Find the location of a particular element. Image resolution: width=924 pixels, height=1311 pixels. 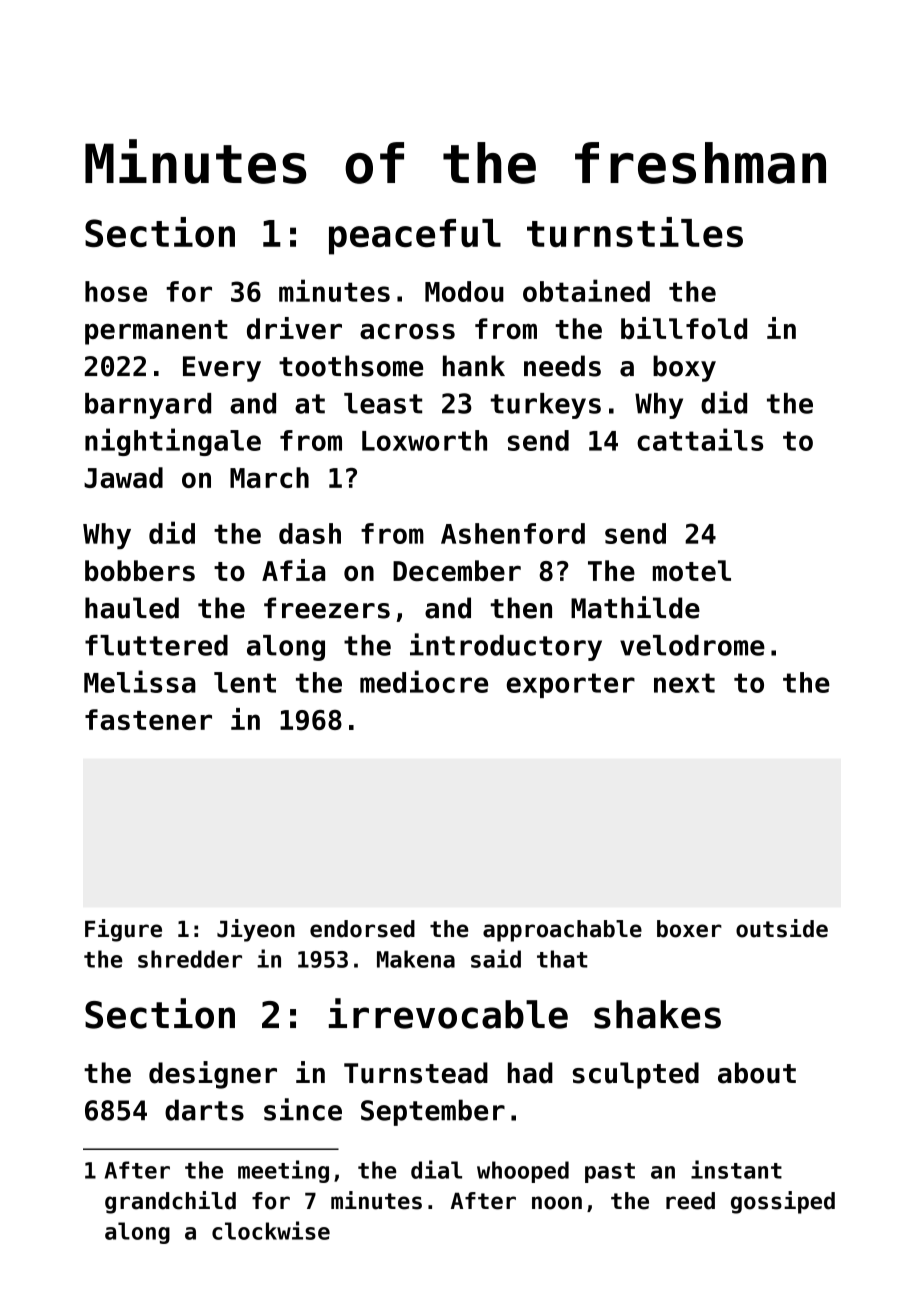

Loxworth is located at coordinates (424, 440).
